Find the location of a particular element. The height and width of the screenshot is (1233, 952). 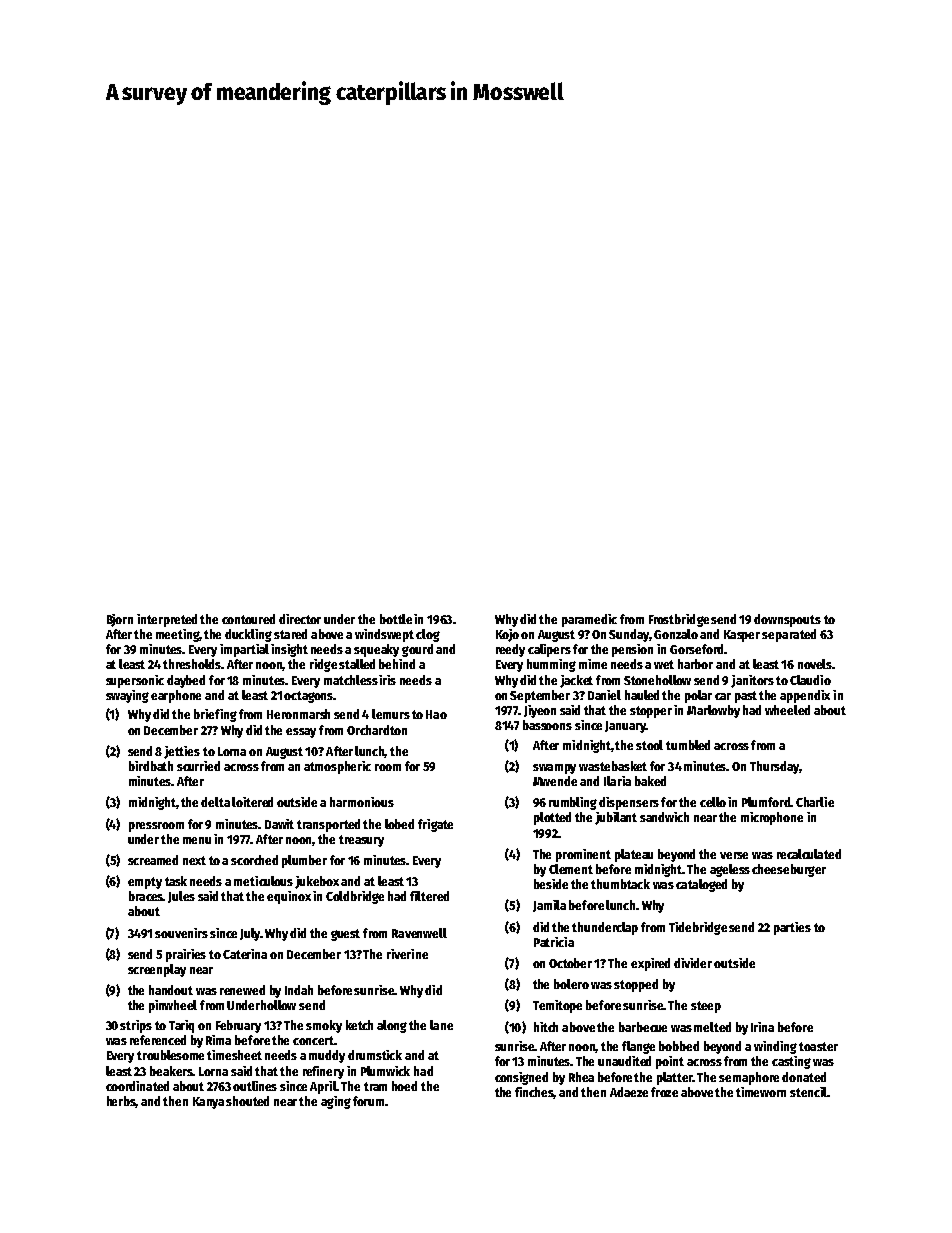

ageless is located at coordinates (730, 870).
